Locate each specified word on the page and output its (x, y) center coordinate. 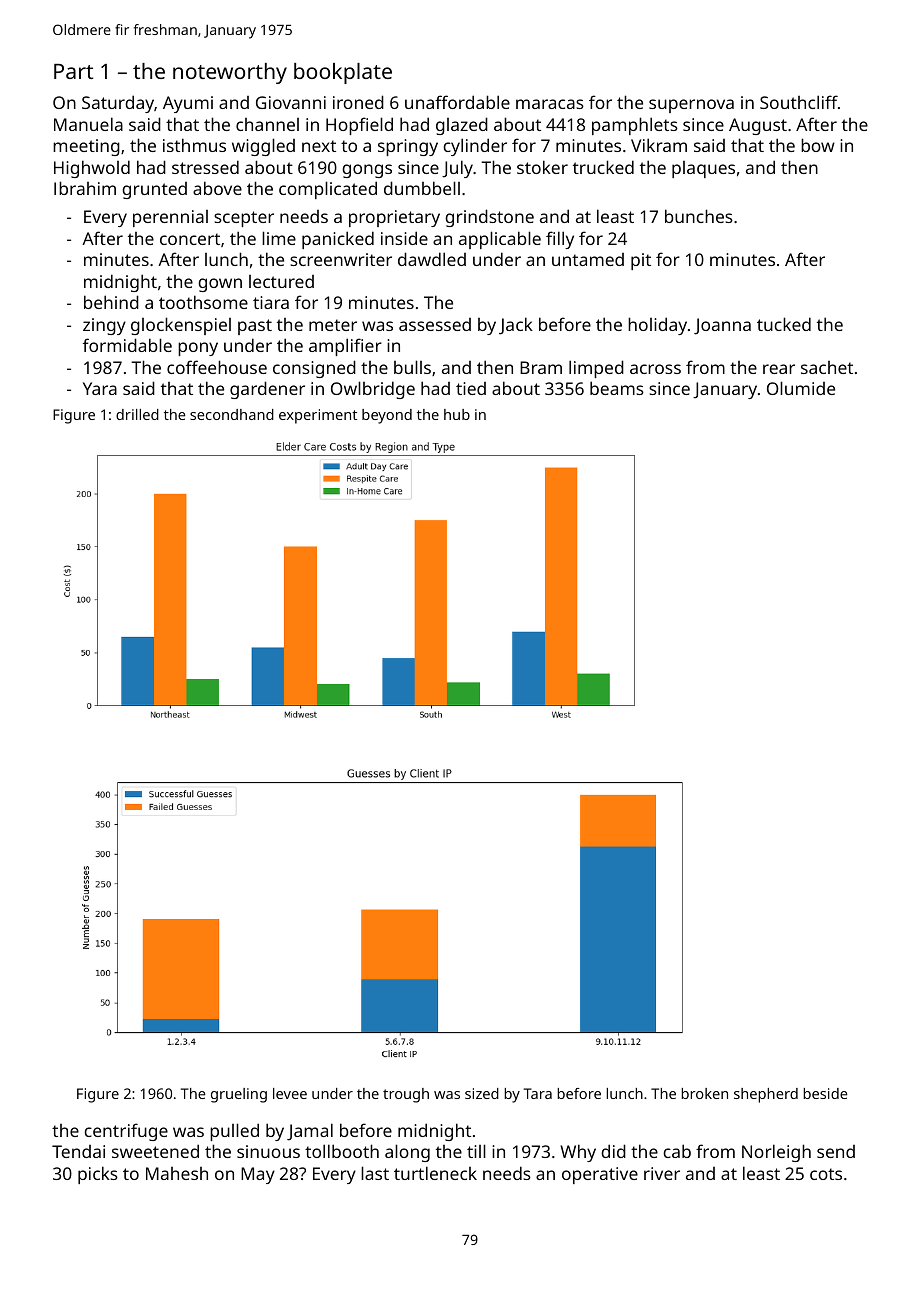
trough (406, 1095)
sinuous (268, 1151)
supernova (691, 106)
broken (704, 1093)
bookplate (343, 73)
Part (73, 71)
